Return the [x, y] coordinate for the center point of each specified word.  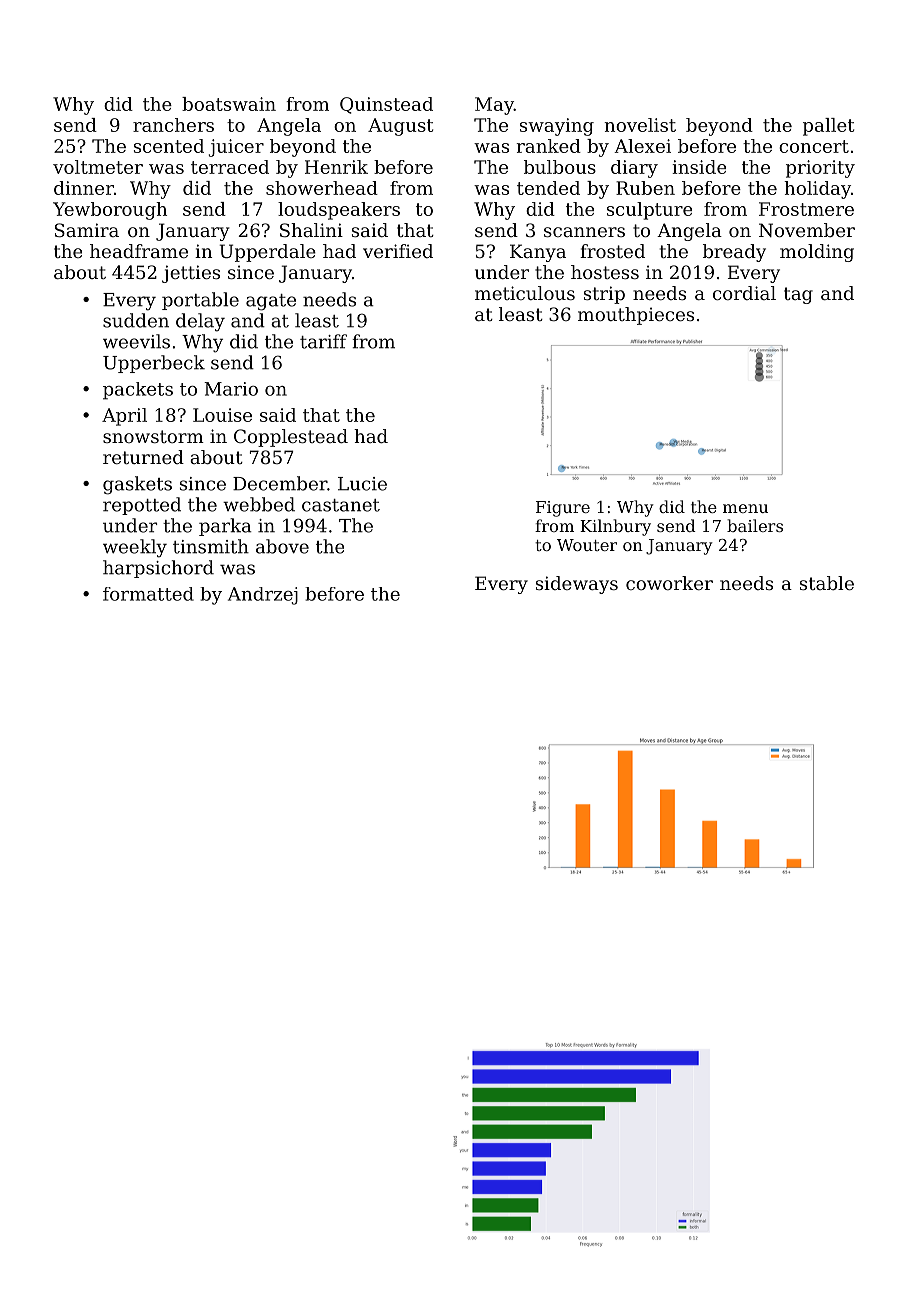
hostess [605, 272]
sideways [577, 585]
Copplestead [291, 438]
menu [745, 508]
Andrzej [263, 596]
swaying [557, 127]
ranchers [173, 125]
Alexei [642, 146]
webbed [259, 504]
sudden [136, 320]
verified [398, 251]
